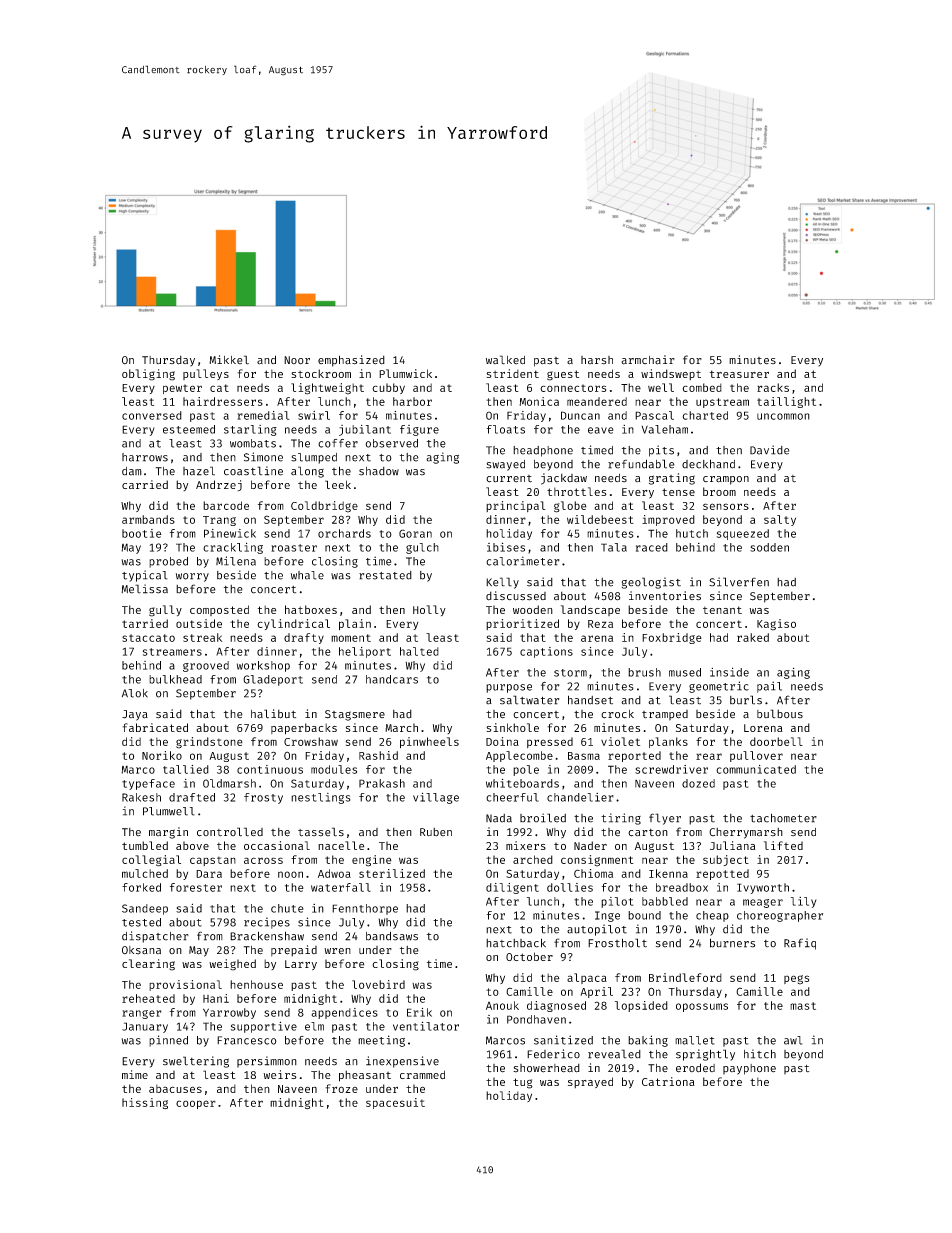 The height and width of the screenshot is (1233, 952). What do you see at coordinates (206, 666) in the screenshot?
I see `grooved` at bounding box center [206, 666].
